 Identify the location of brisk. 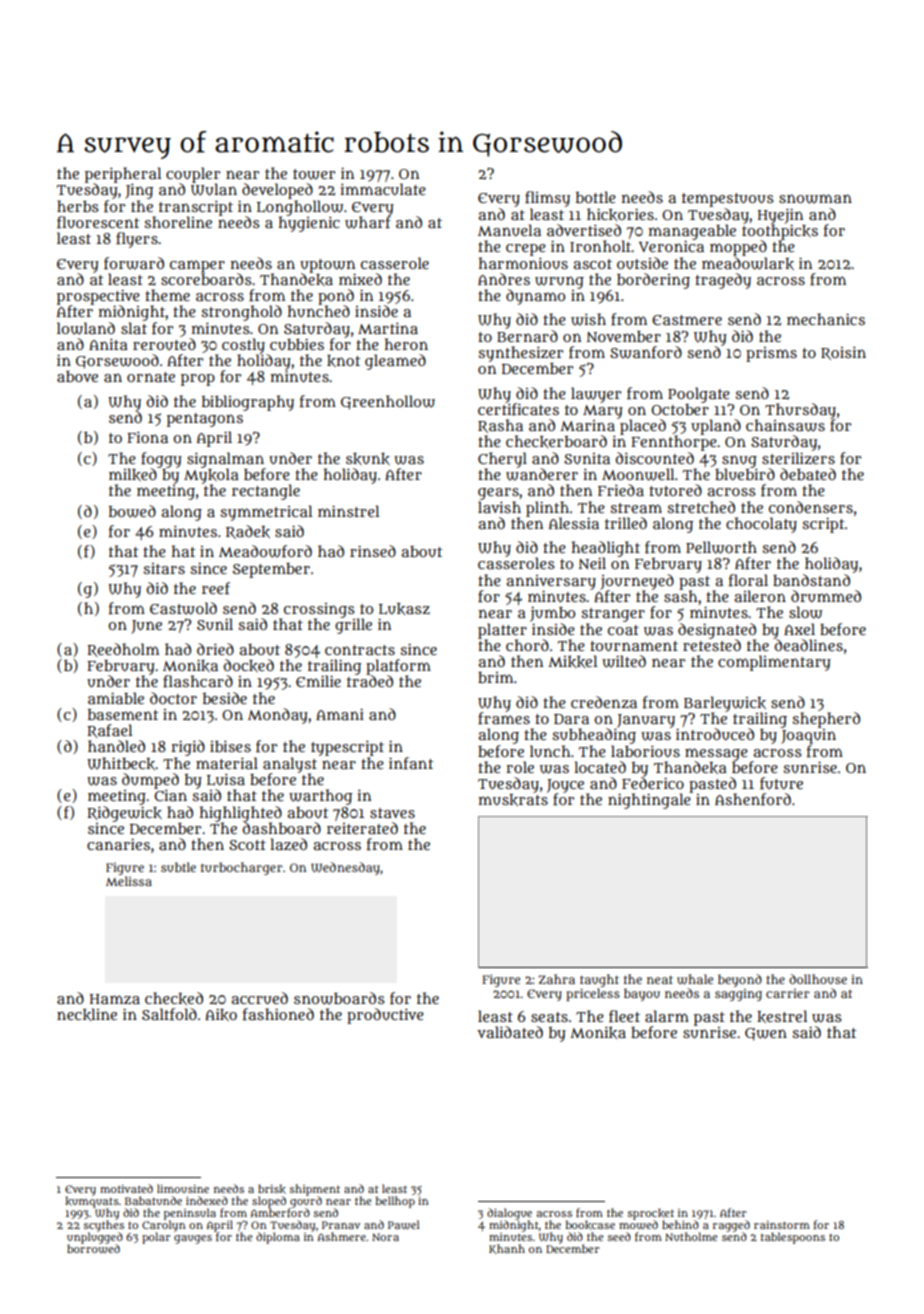
(272, 1189).
